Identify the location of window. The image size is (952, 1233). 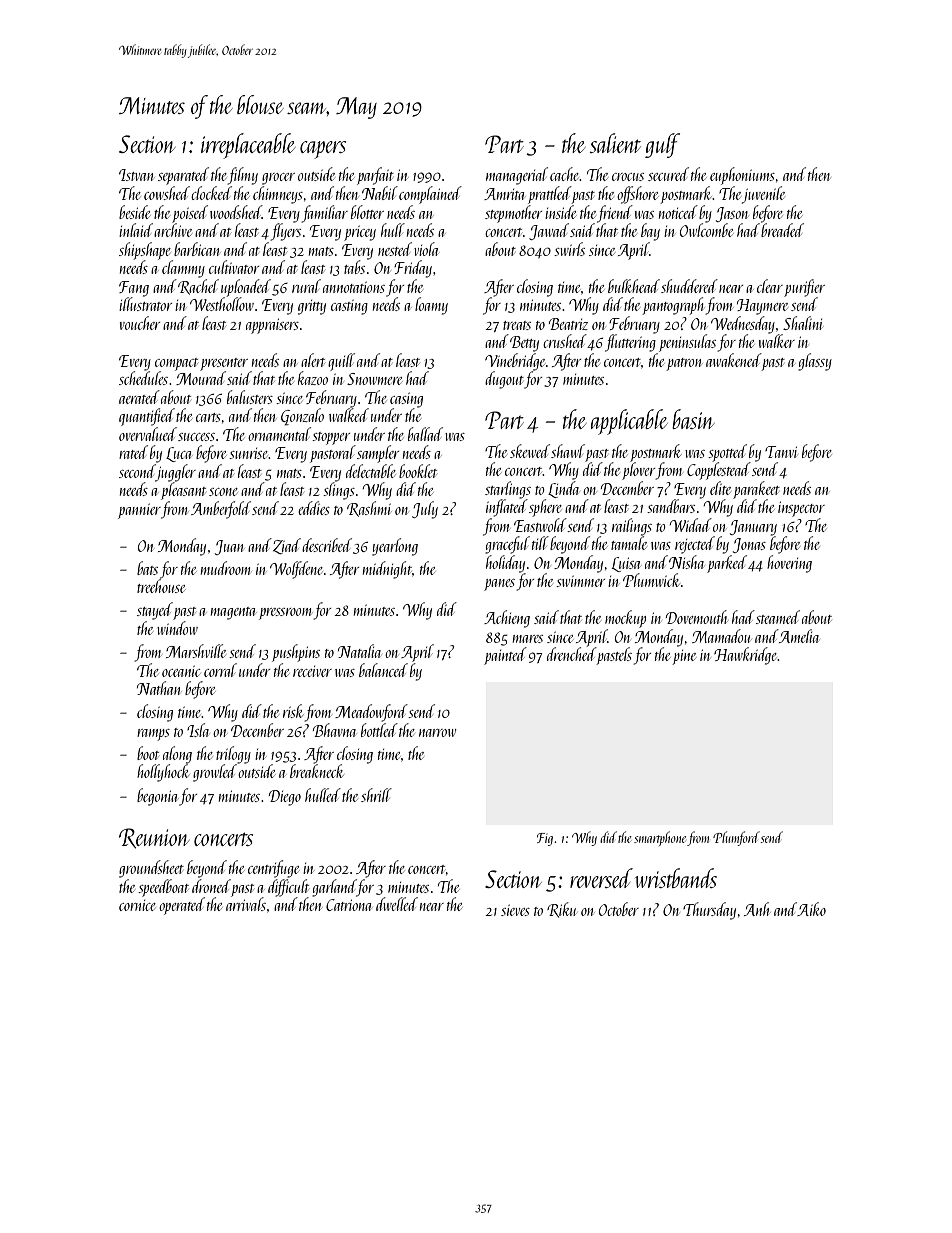
(177, 628).
